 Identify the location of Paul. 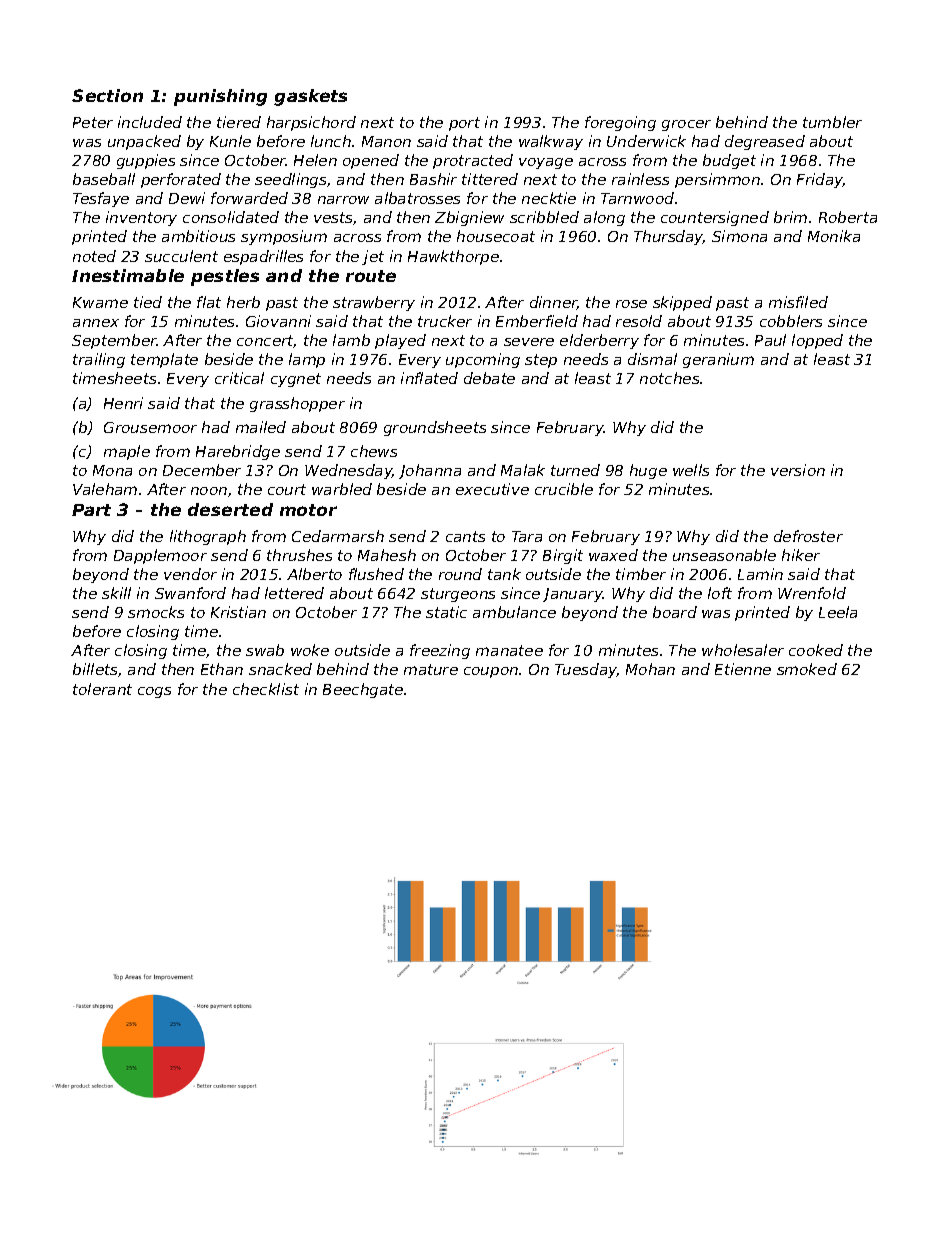
(770, 340).
